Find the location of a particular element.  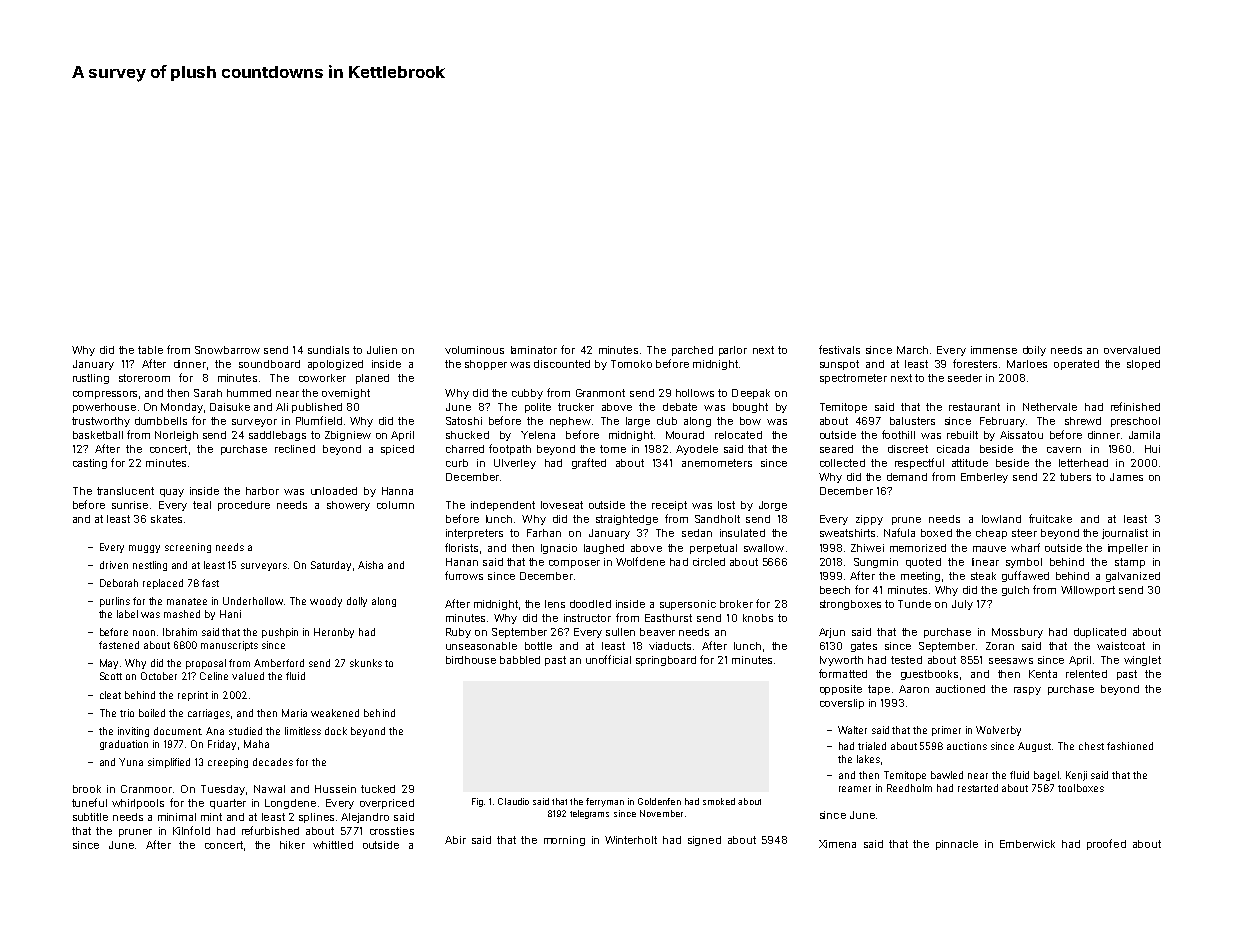

festivals is located at coordinates (839, 349).
